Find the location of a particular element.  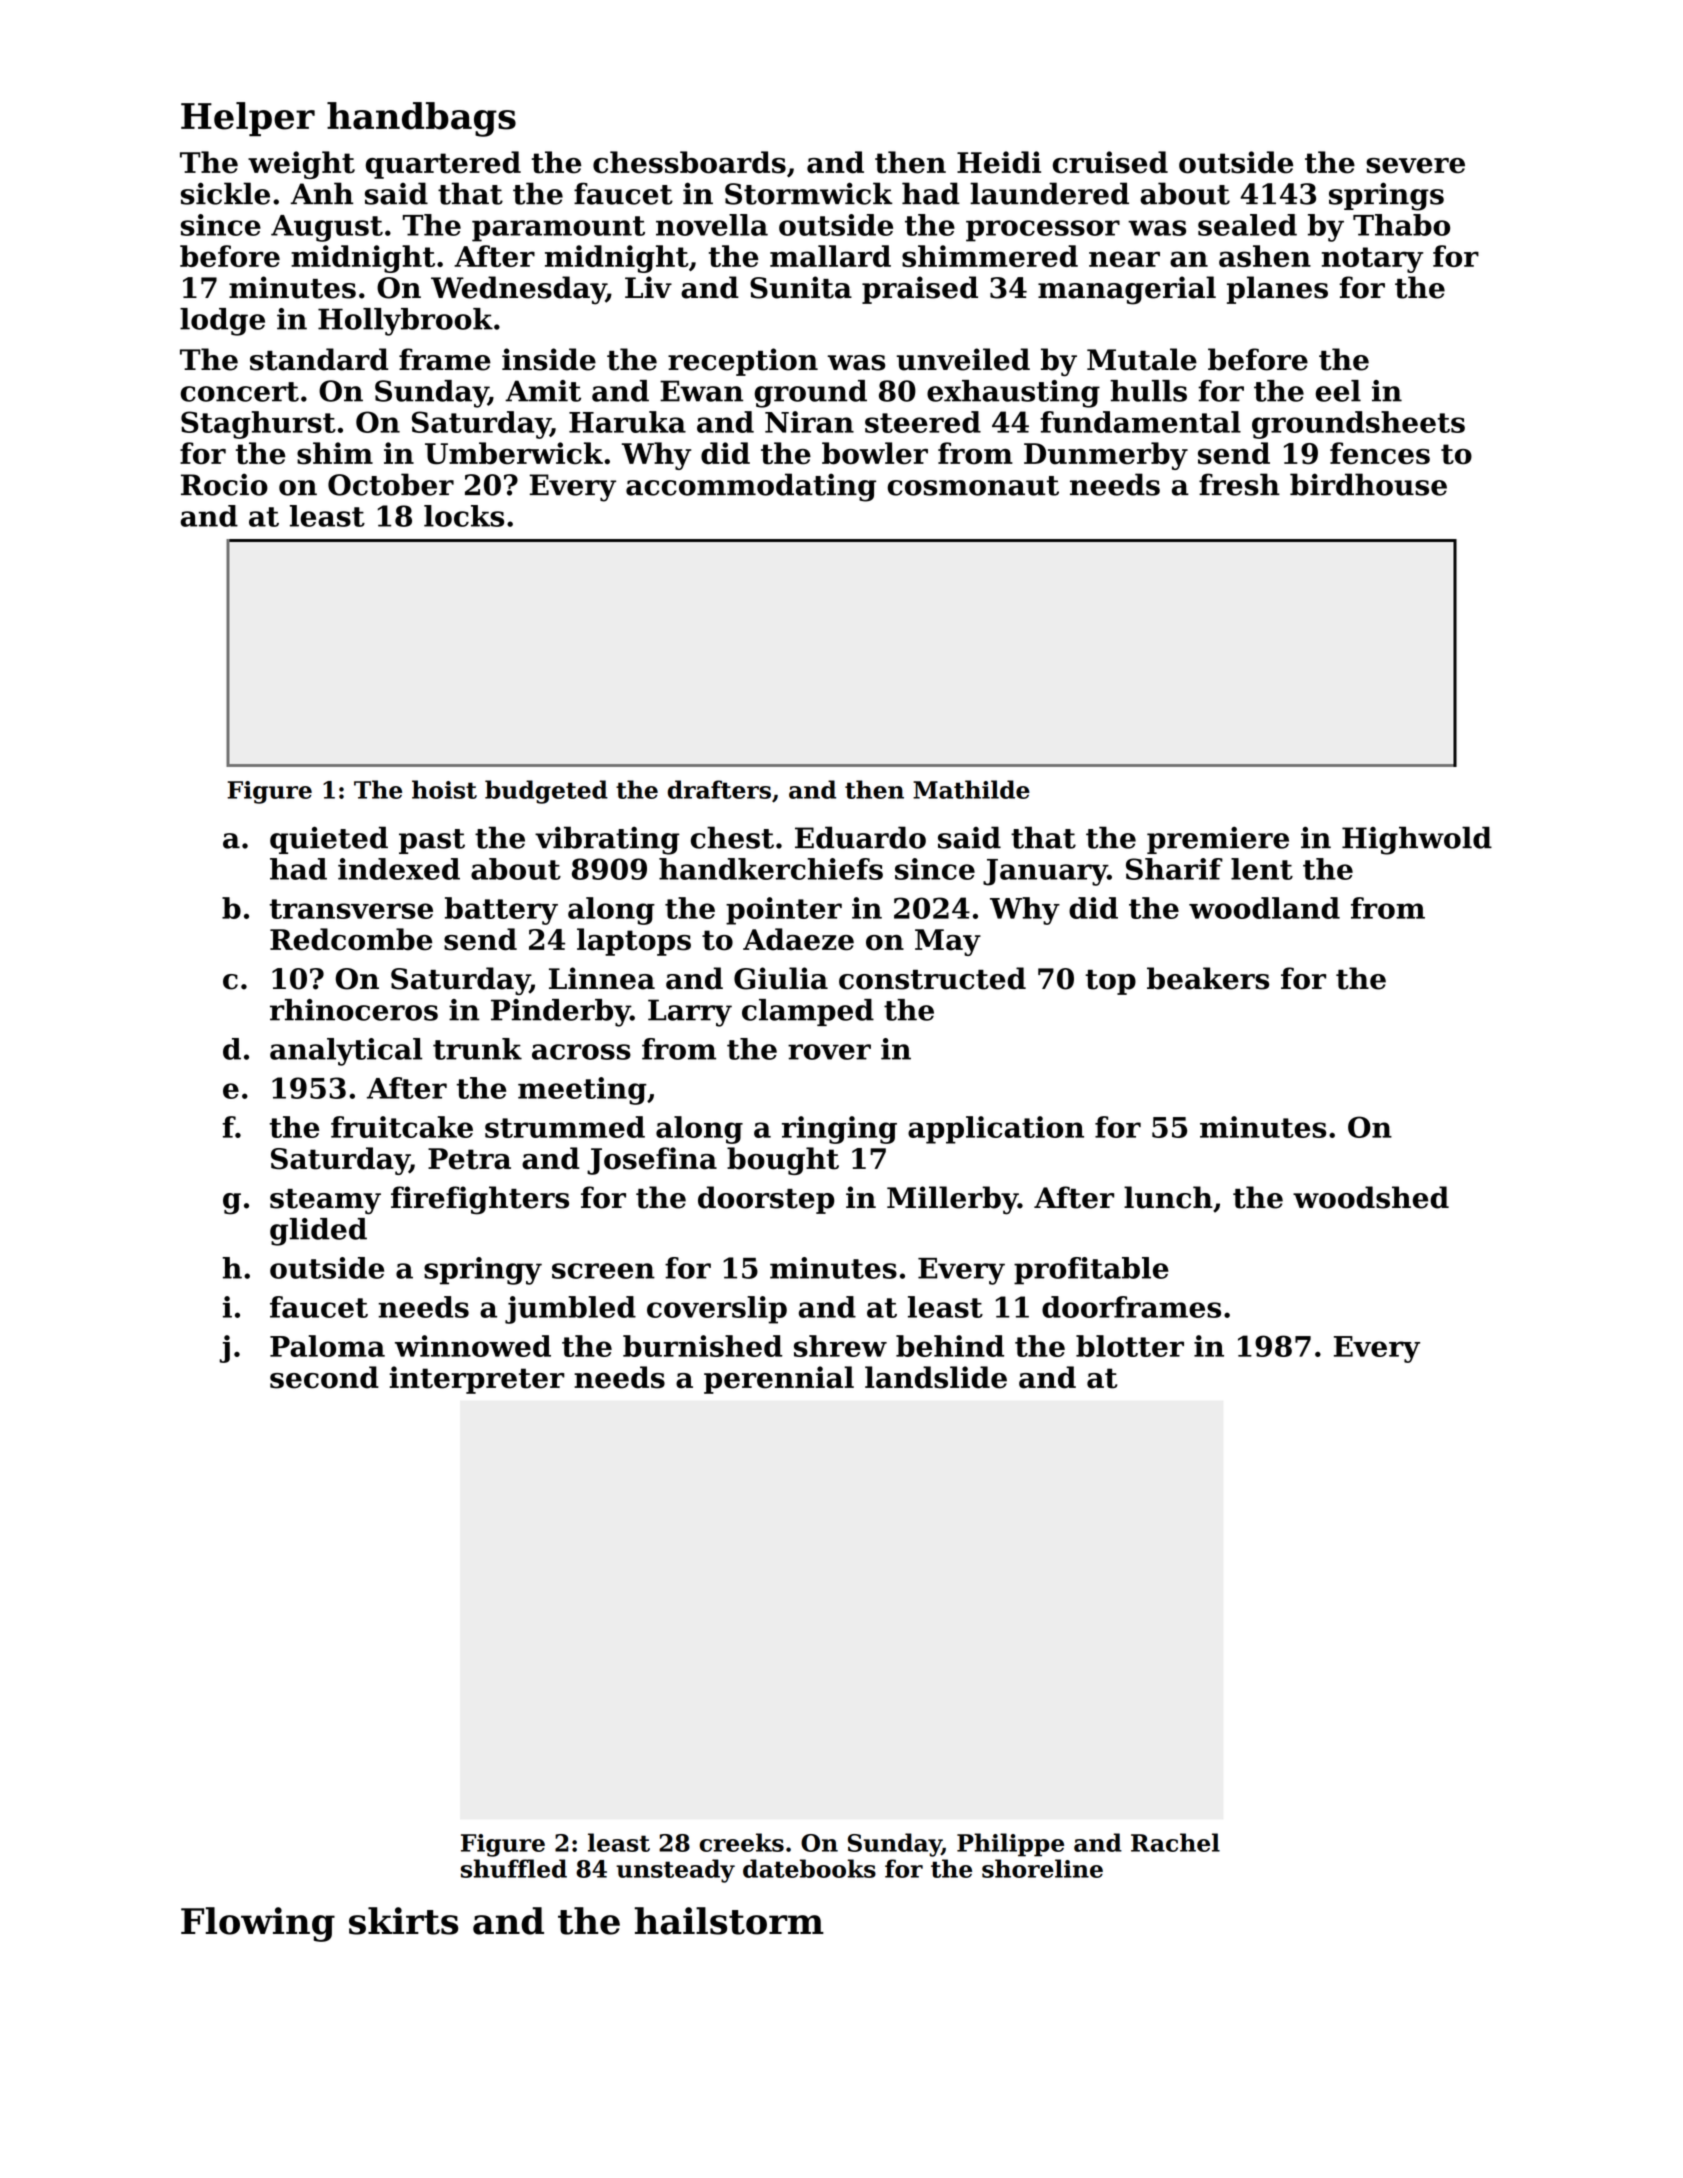

locks is located at coordinates (464, 516).
